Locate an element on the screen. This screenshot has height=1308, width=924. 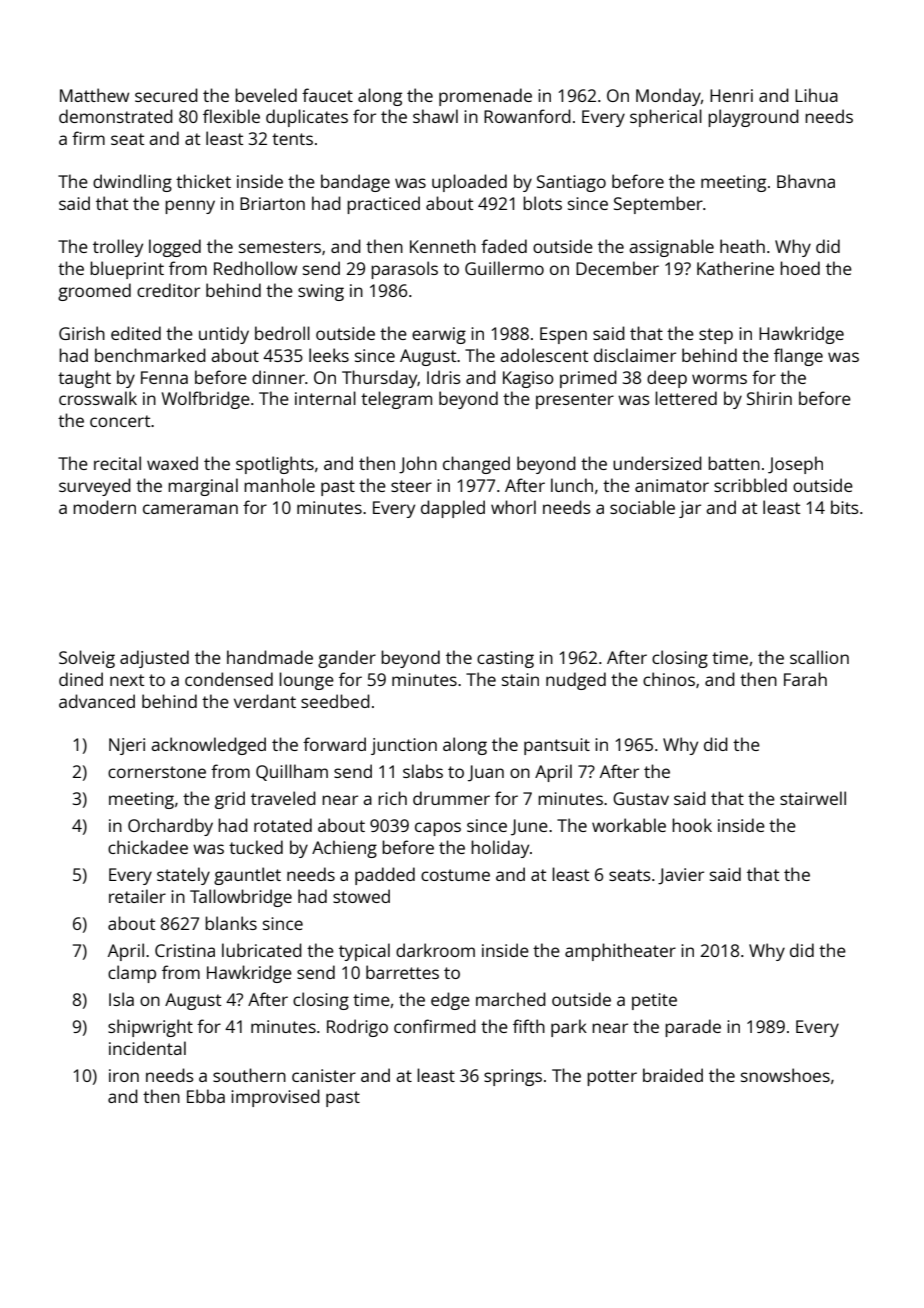
crosswalk is located at coordinates (98, 398).
